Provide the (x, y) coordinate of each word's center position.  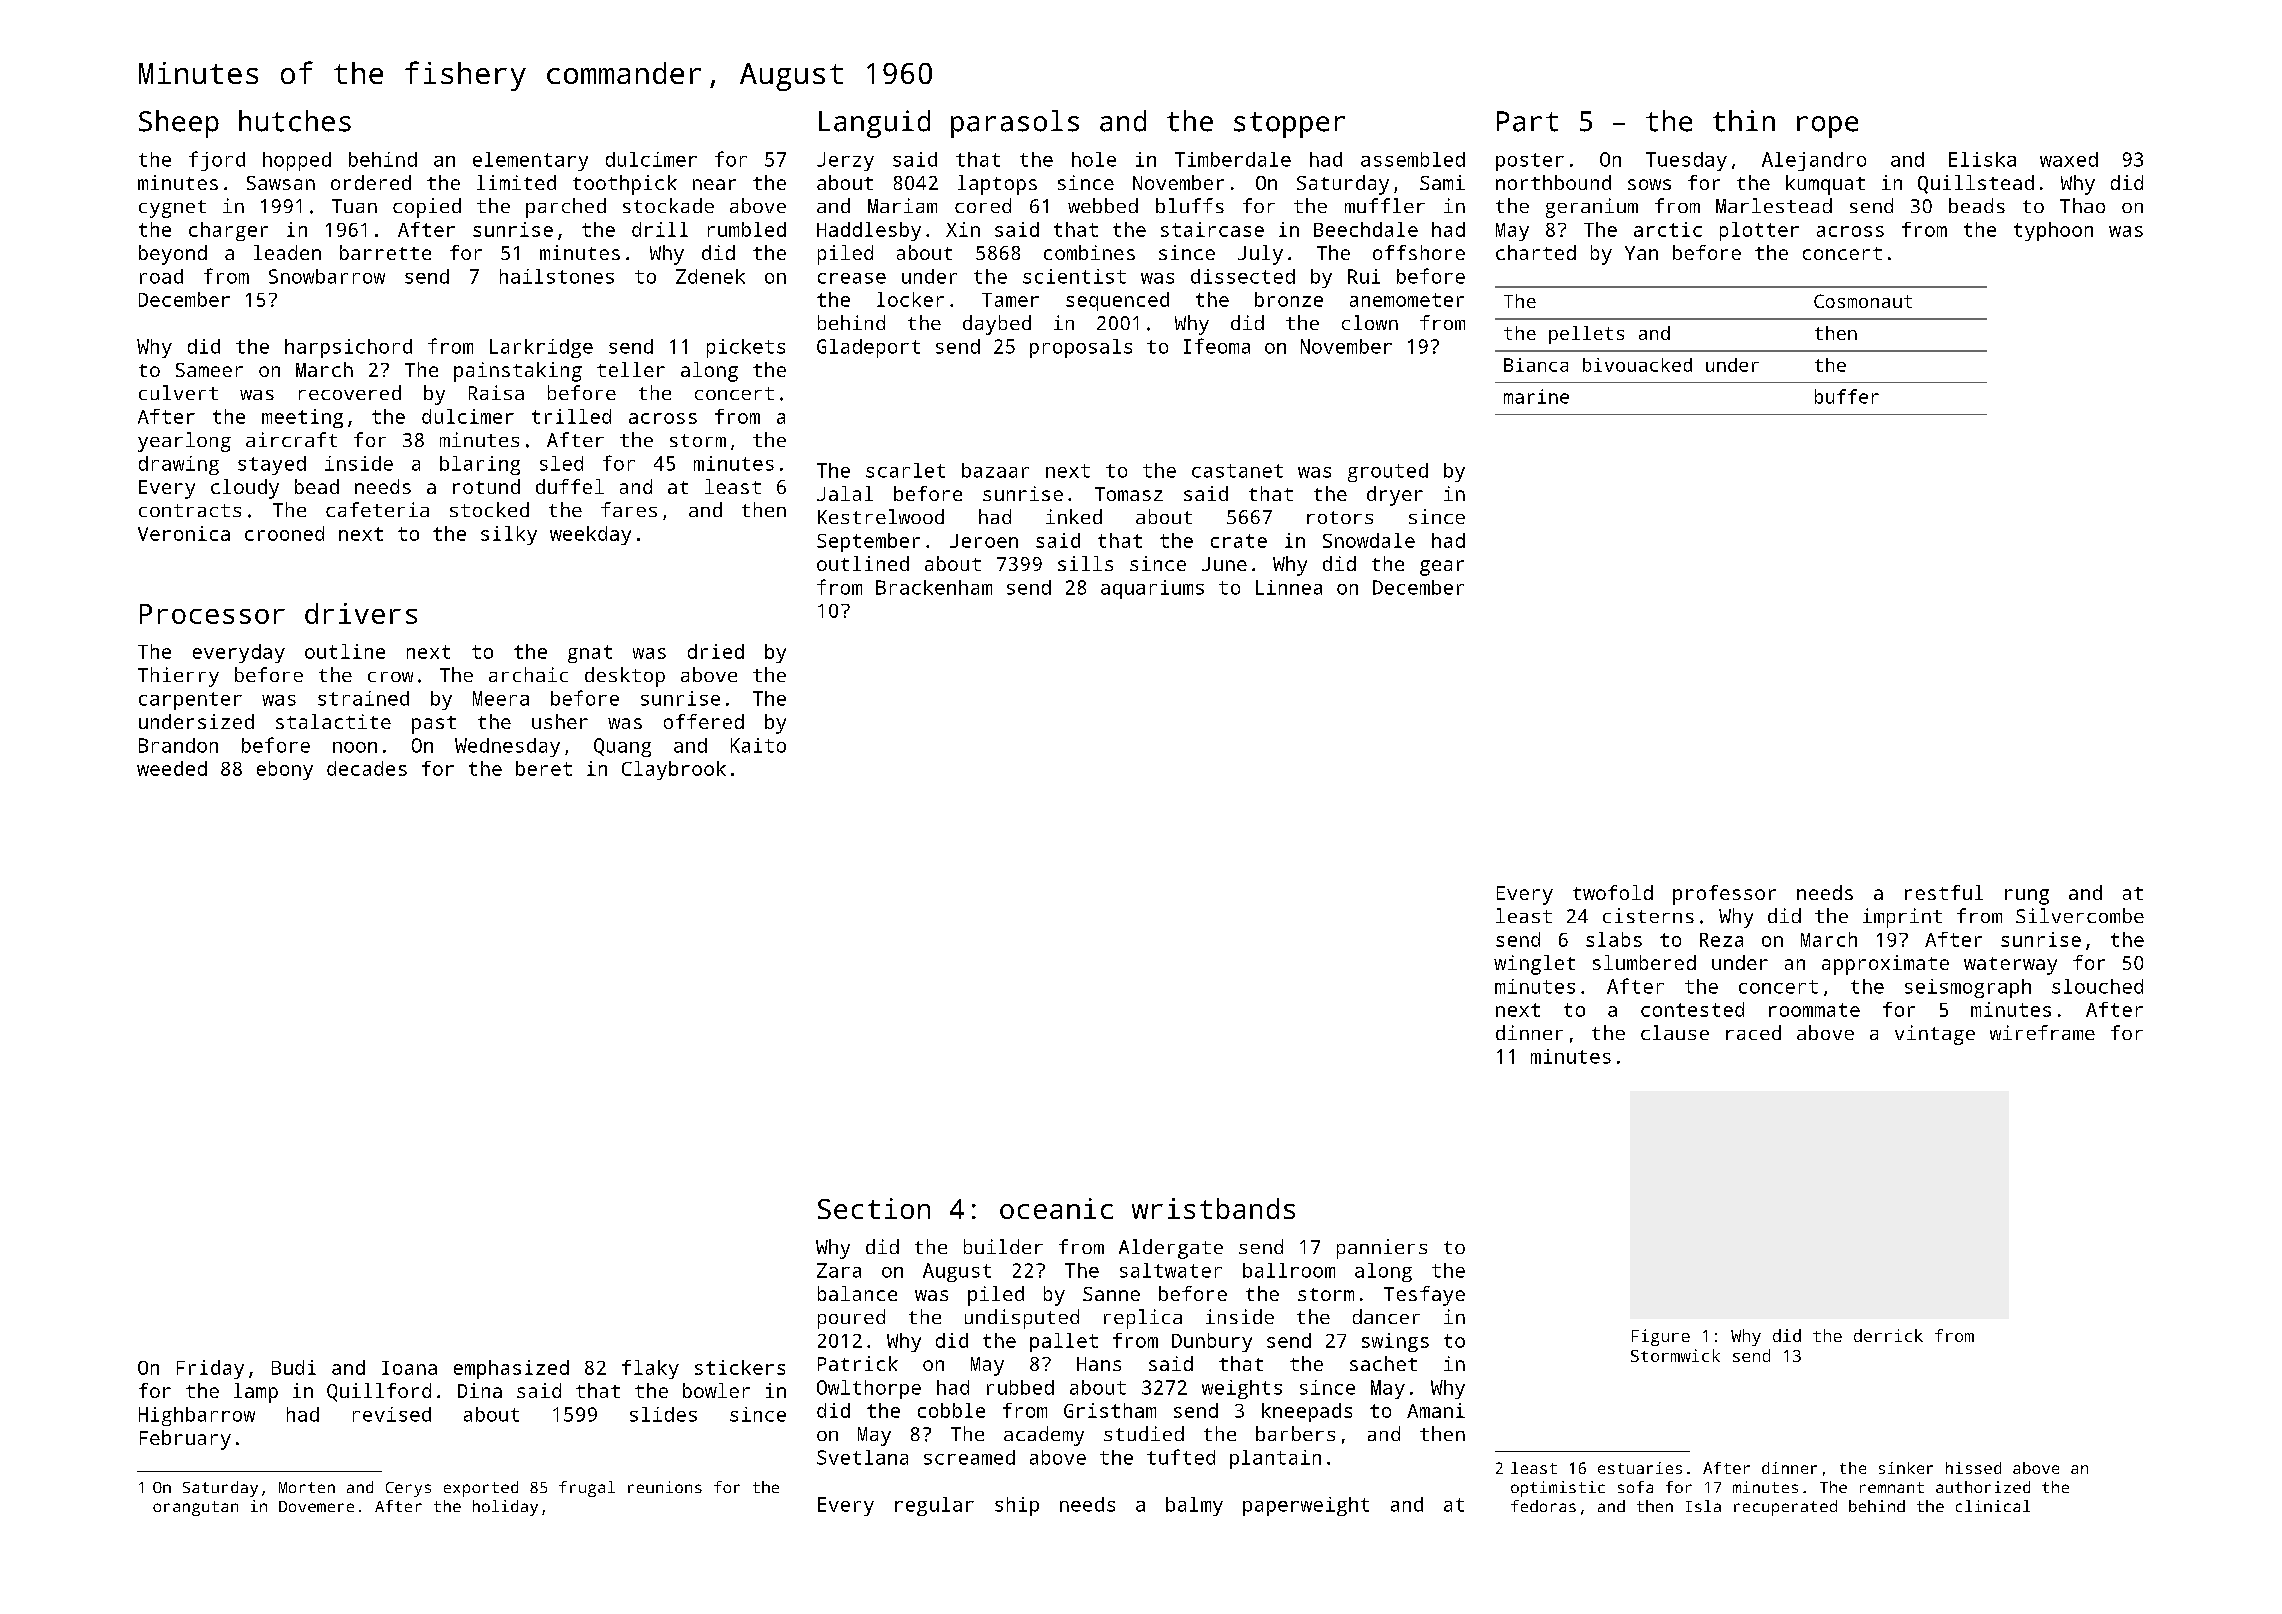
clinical (1993, 1506)
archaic (528, 674)
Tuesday (1686, 161)
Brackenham (934, 587)
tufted (1181, 1457)
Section (874, 1208)
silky (509, 535)
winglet (1534, 965)
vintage (1935, 1035)
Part (1527, 121)
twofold (1613, 892)
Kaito (758, 745)
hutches (295, 121)
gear (1442, 568)
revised (392, 1414)
